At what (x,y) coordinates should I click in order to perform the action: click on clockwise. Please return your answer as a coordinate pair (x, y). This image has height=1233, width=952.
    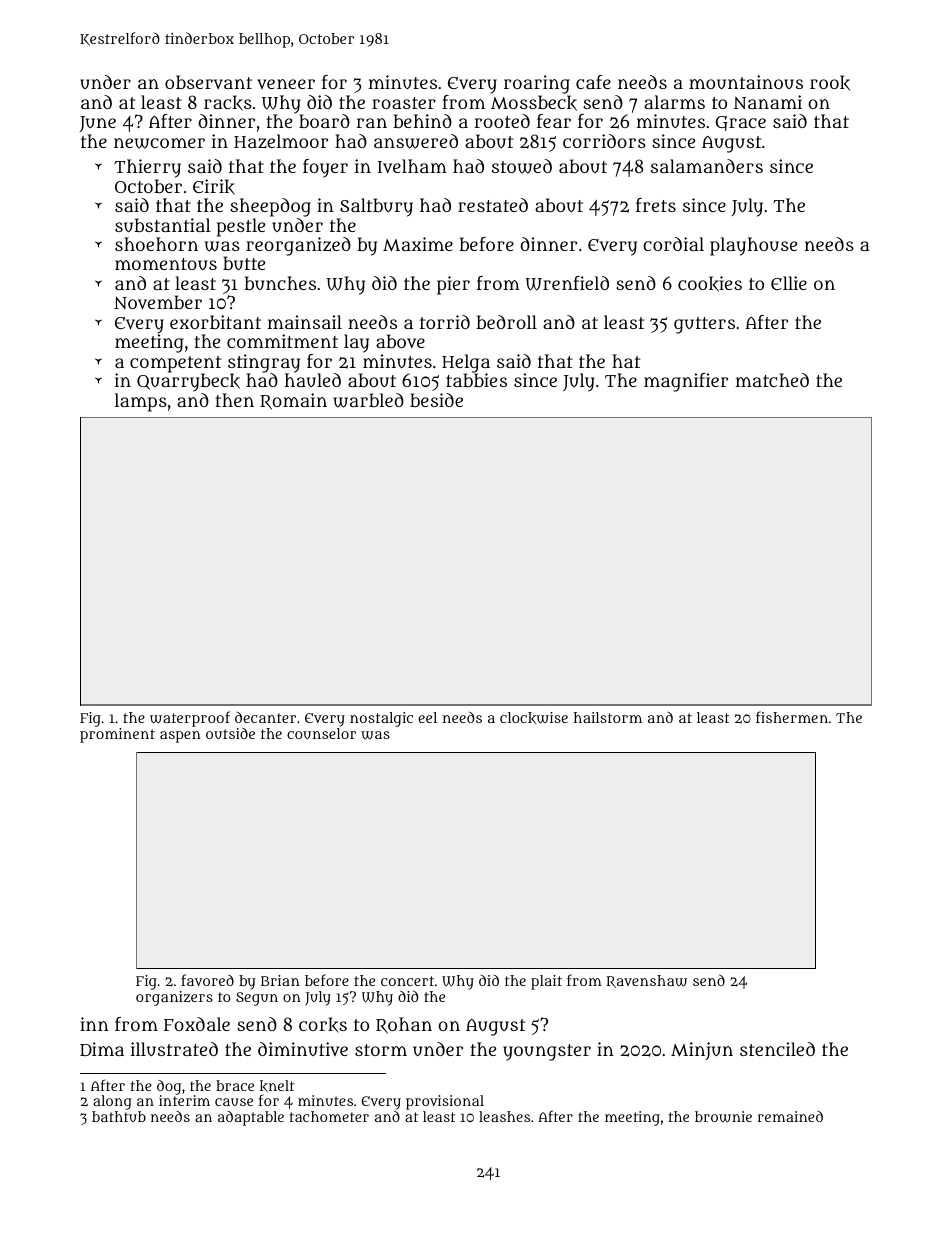
    Looking at the image, I should click on (534, 718).
